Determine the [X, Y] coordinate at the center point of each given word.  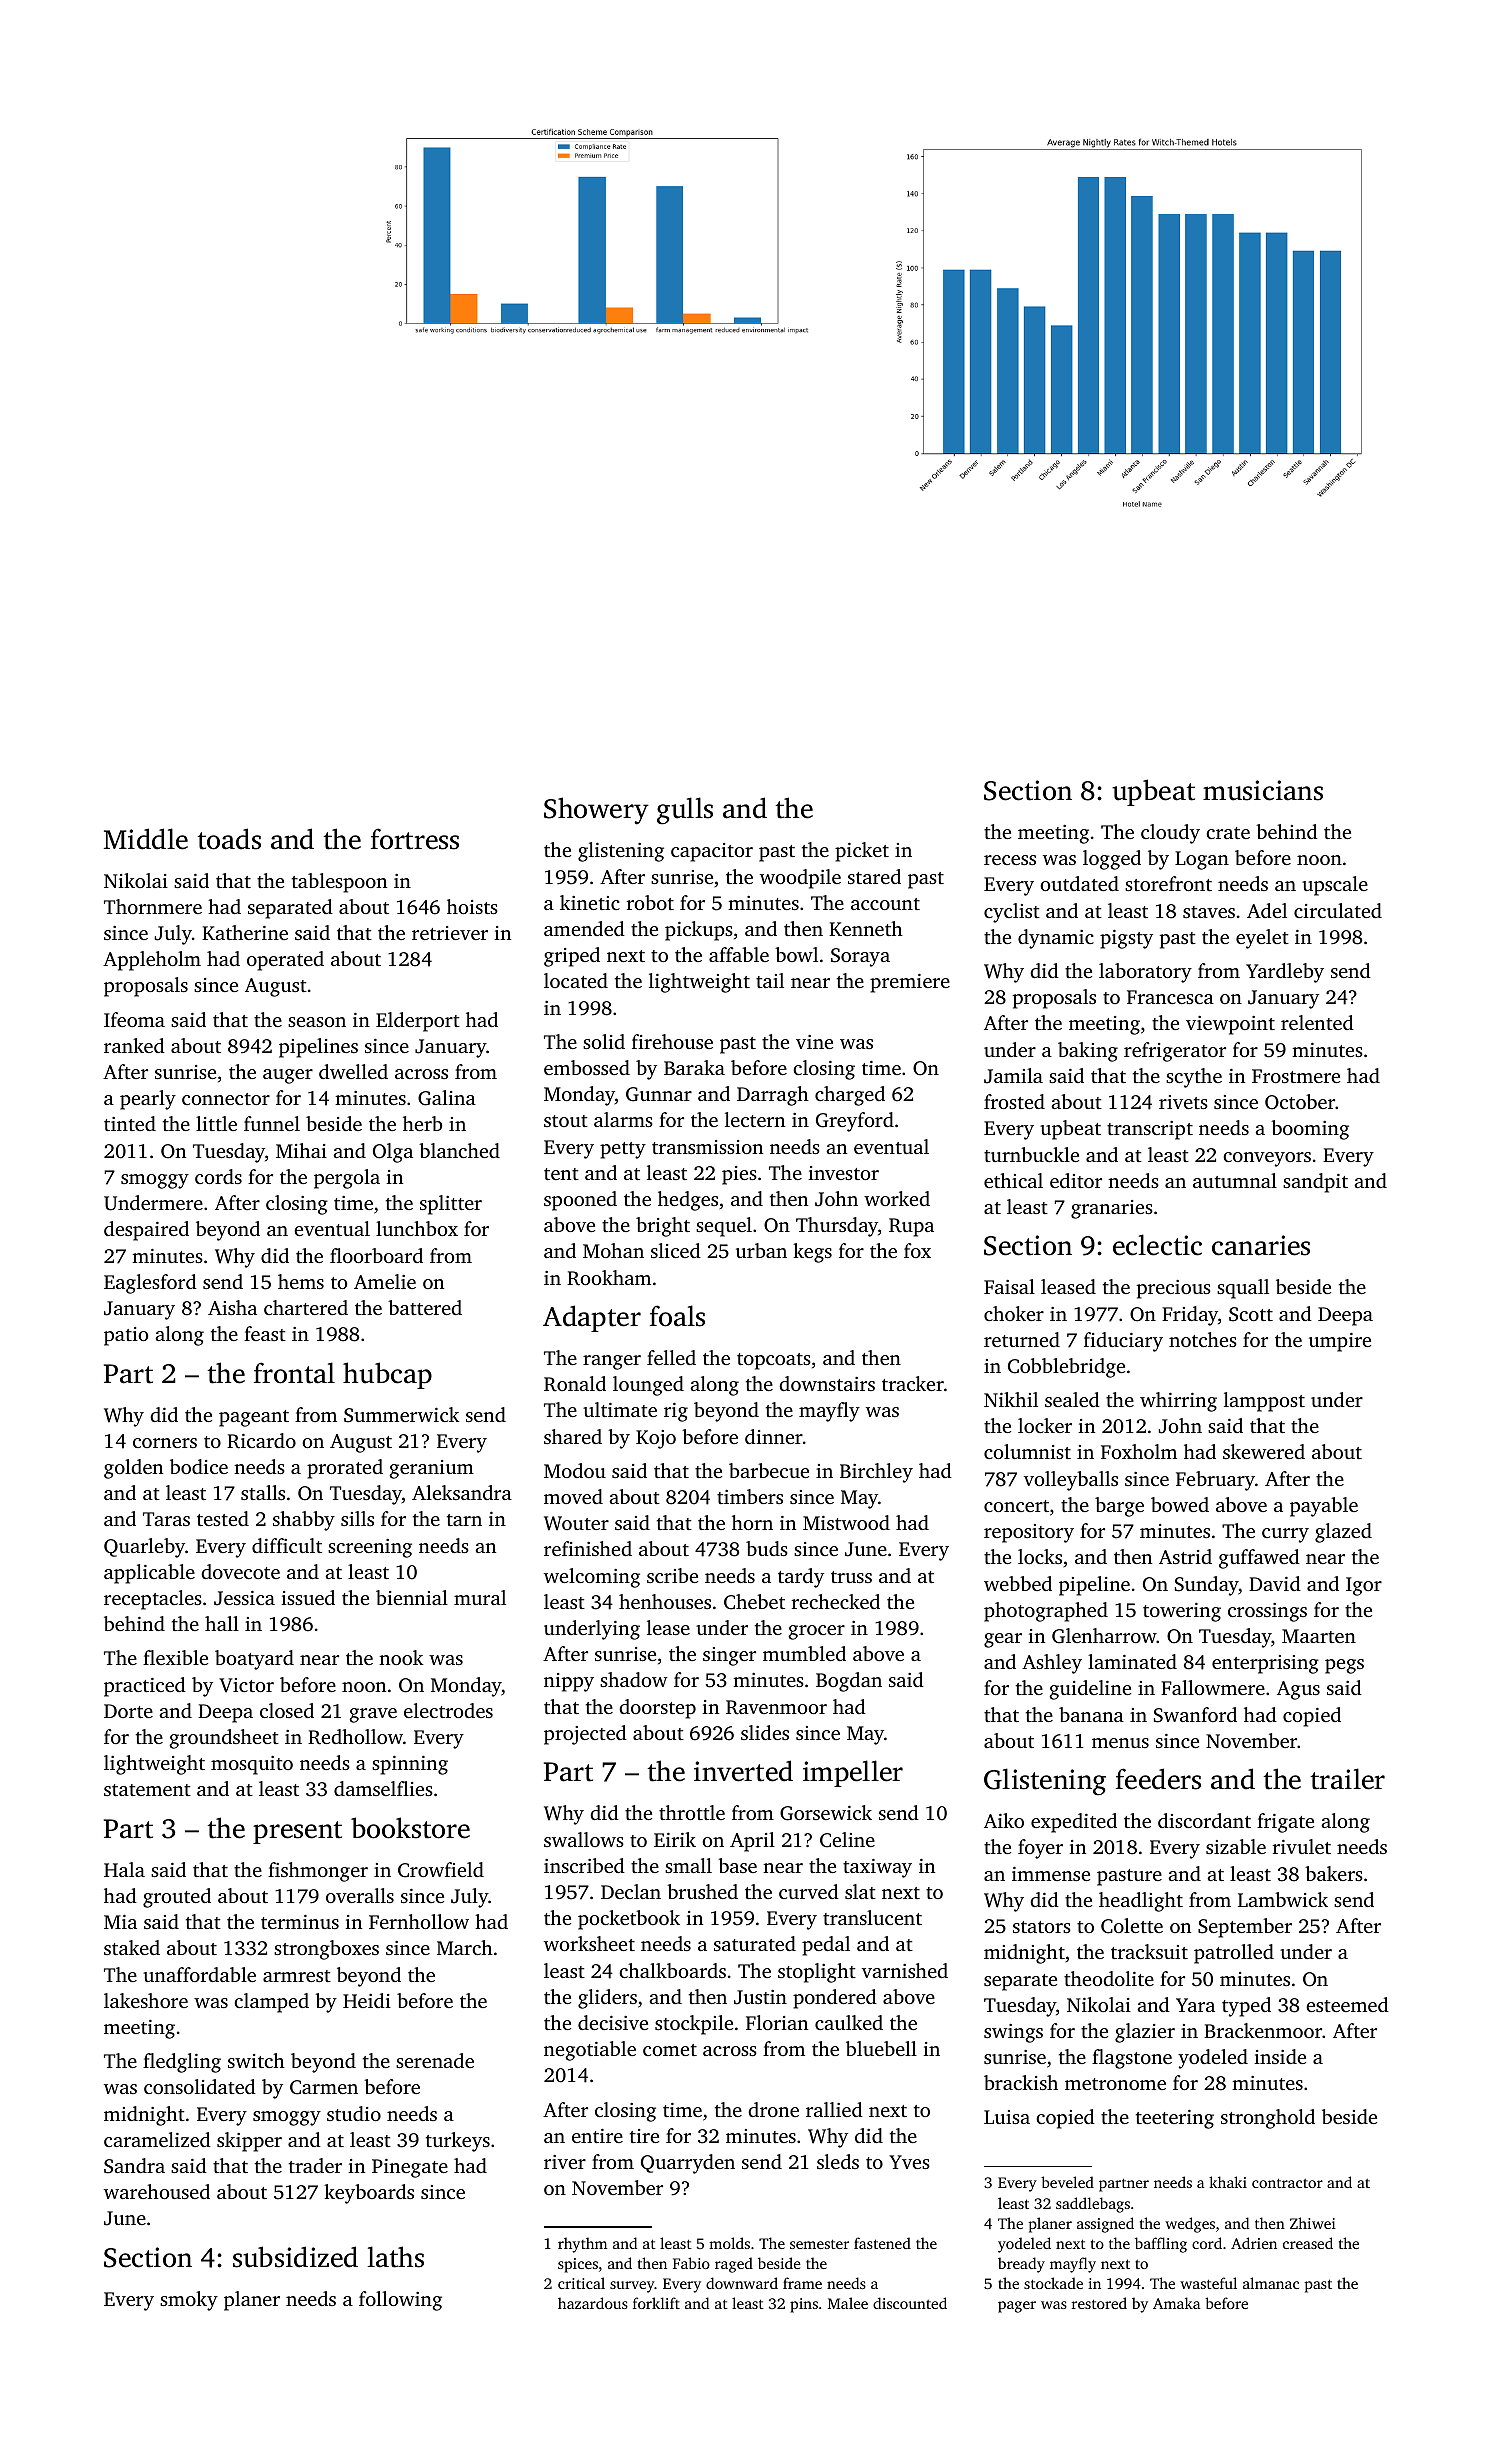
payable [1324, 1507]
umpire [1340, 1342]
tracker [913, 1383]
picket [862, 852]
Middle [146, 839]
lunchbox [417, 1228]
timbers [750, 1496]
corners [165, 1443]
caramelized [157, 2139]
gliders [607, 1999]
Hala [124, 1869]
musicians [1263, 790]
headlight [1141, 1902]
